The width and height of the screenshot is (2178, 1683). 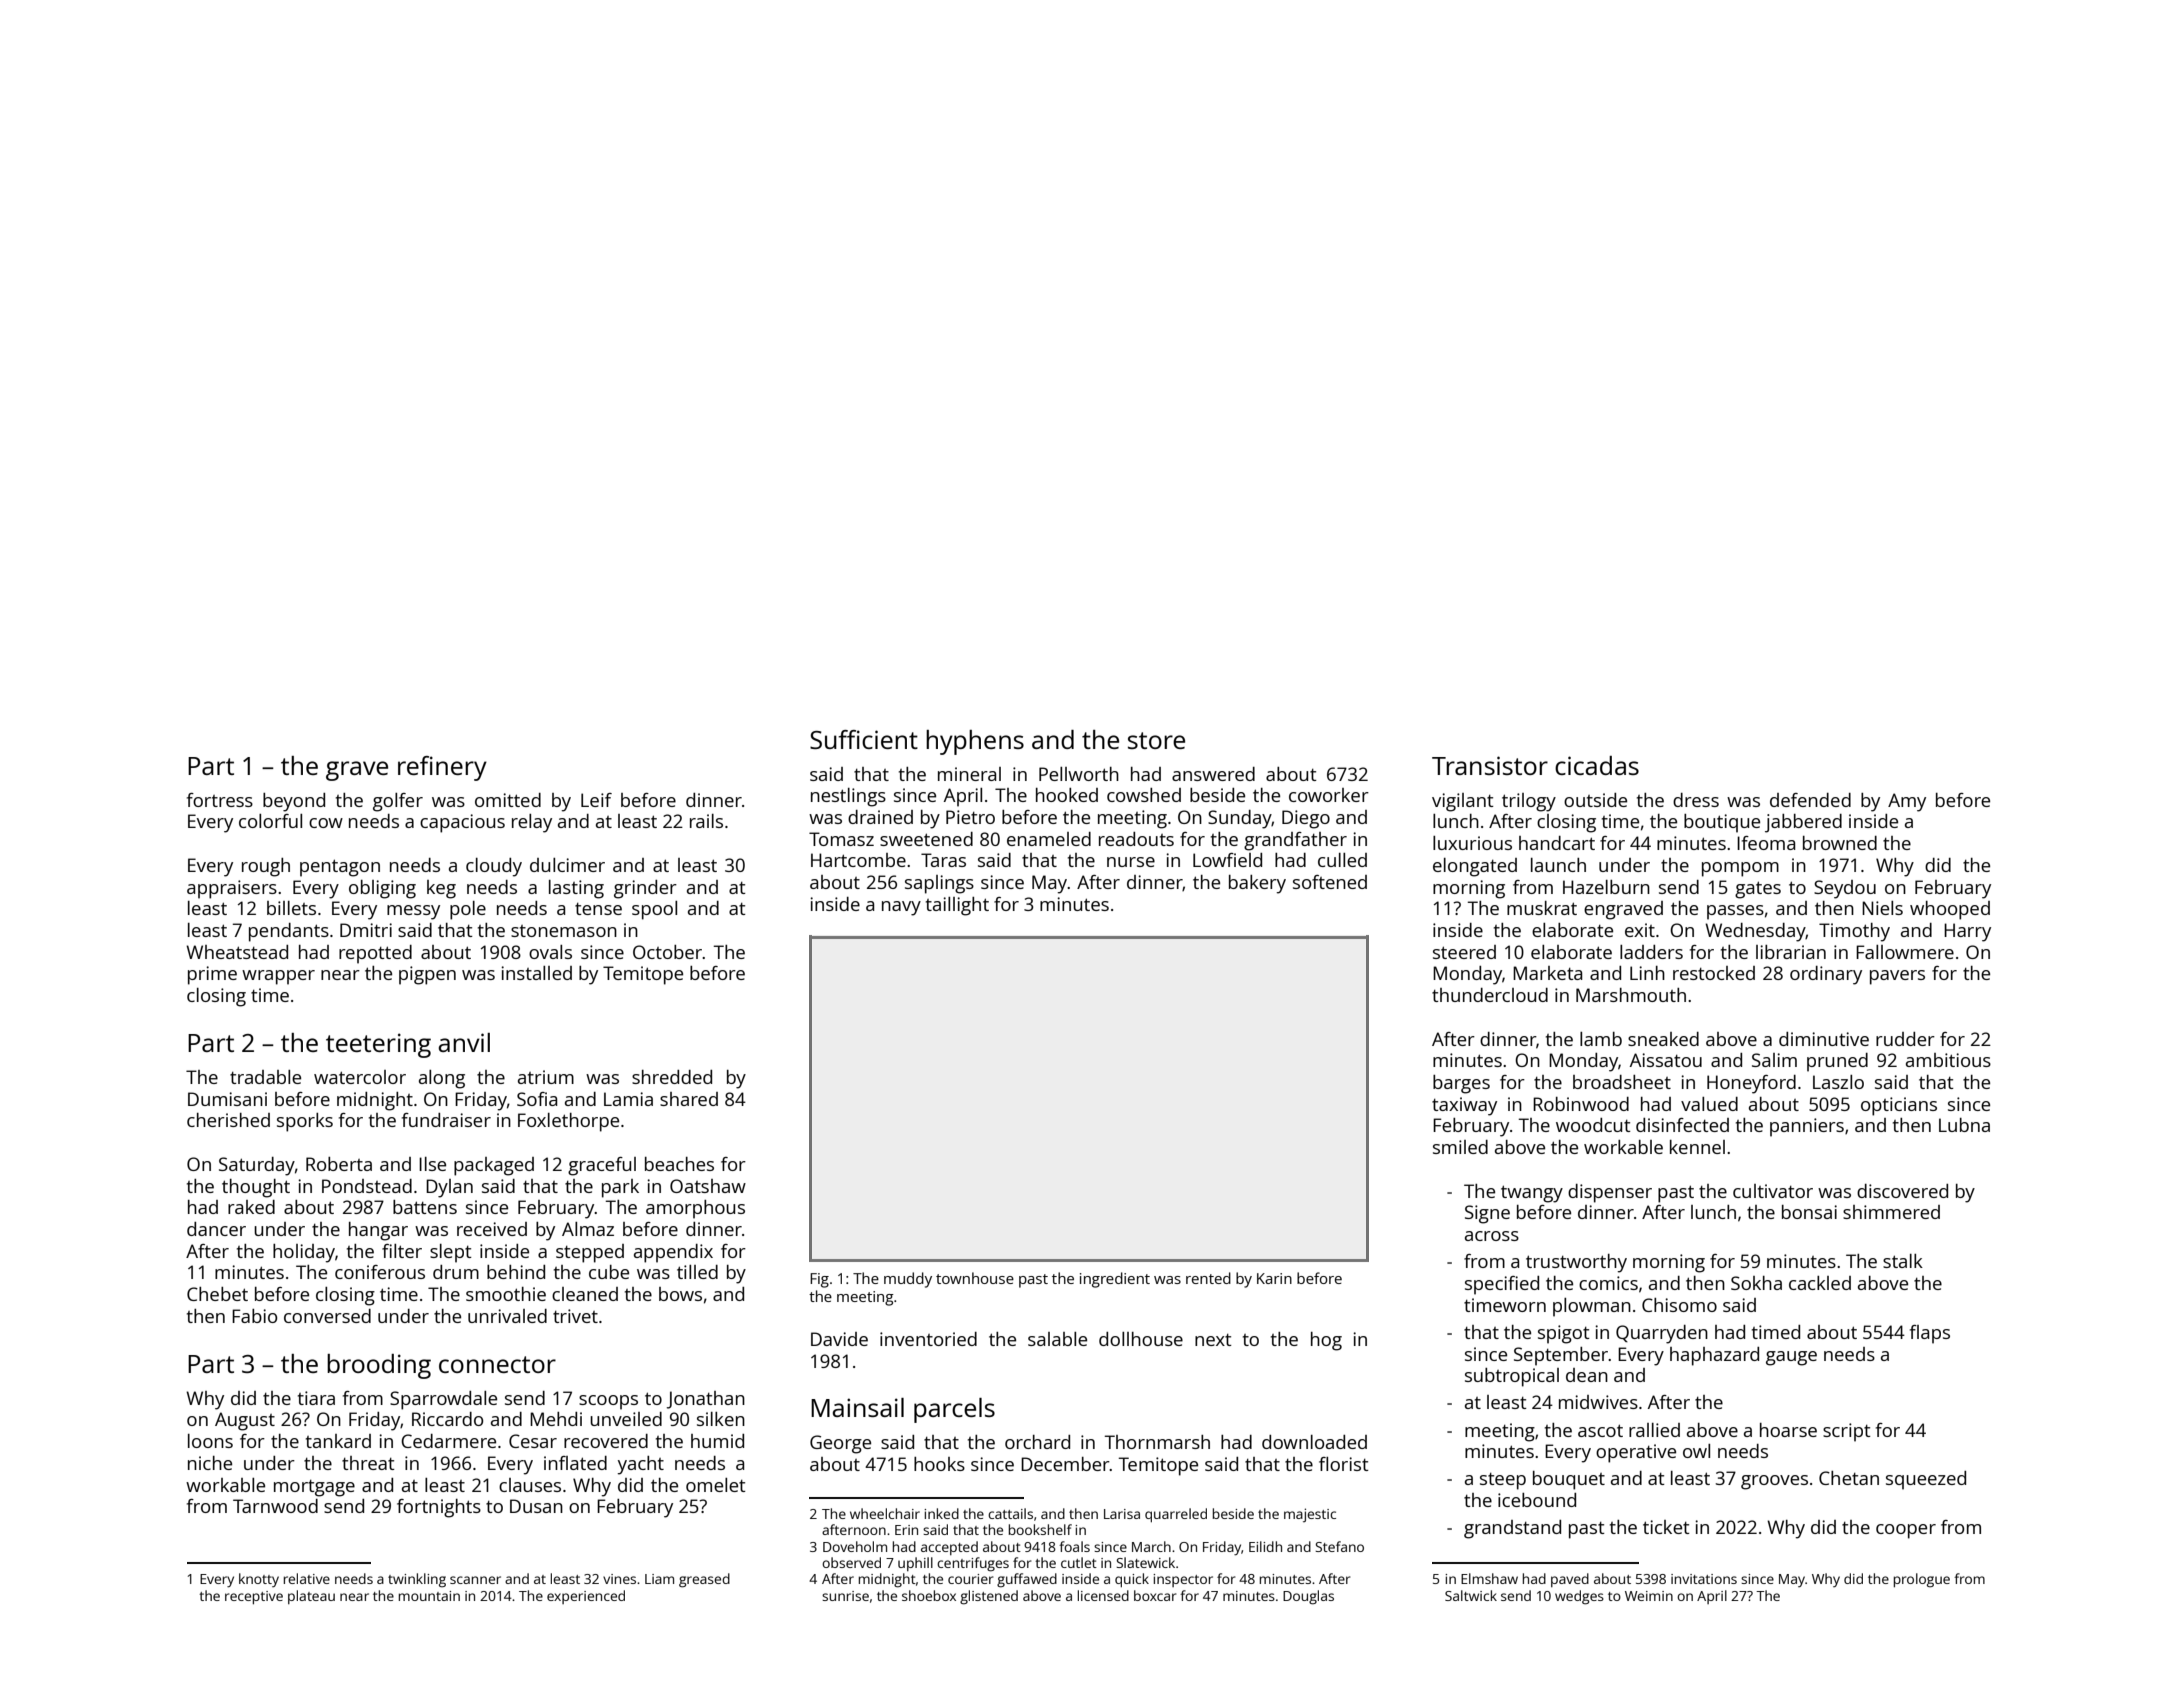 What do you see at coordinates (1156, 740) in the screenshot?
I see `store` at bounding box center [1156, 740].
